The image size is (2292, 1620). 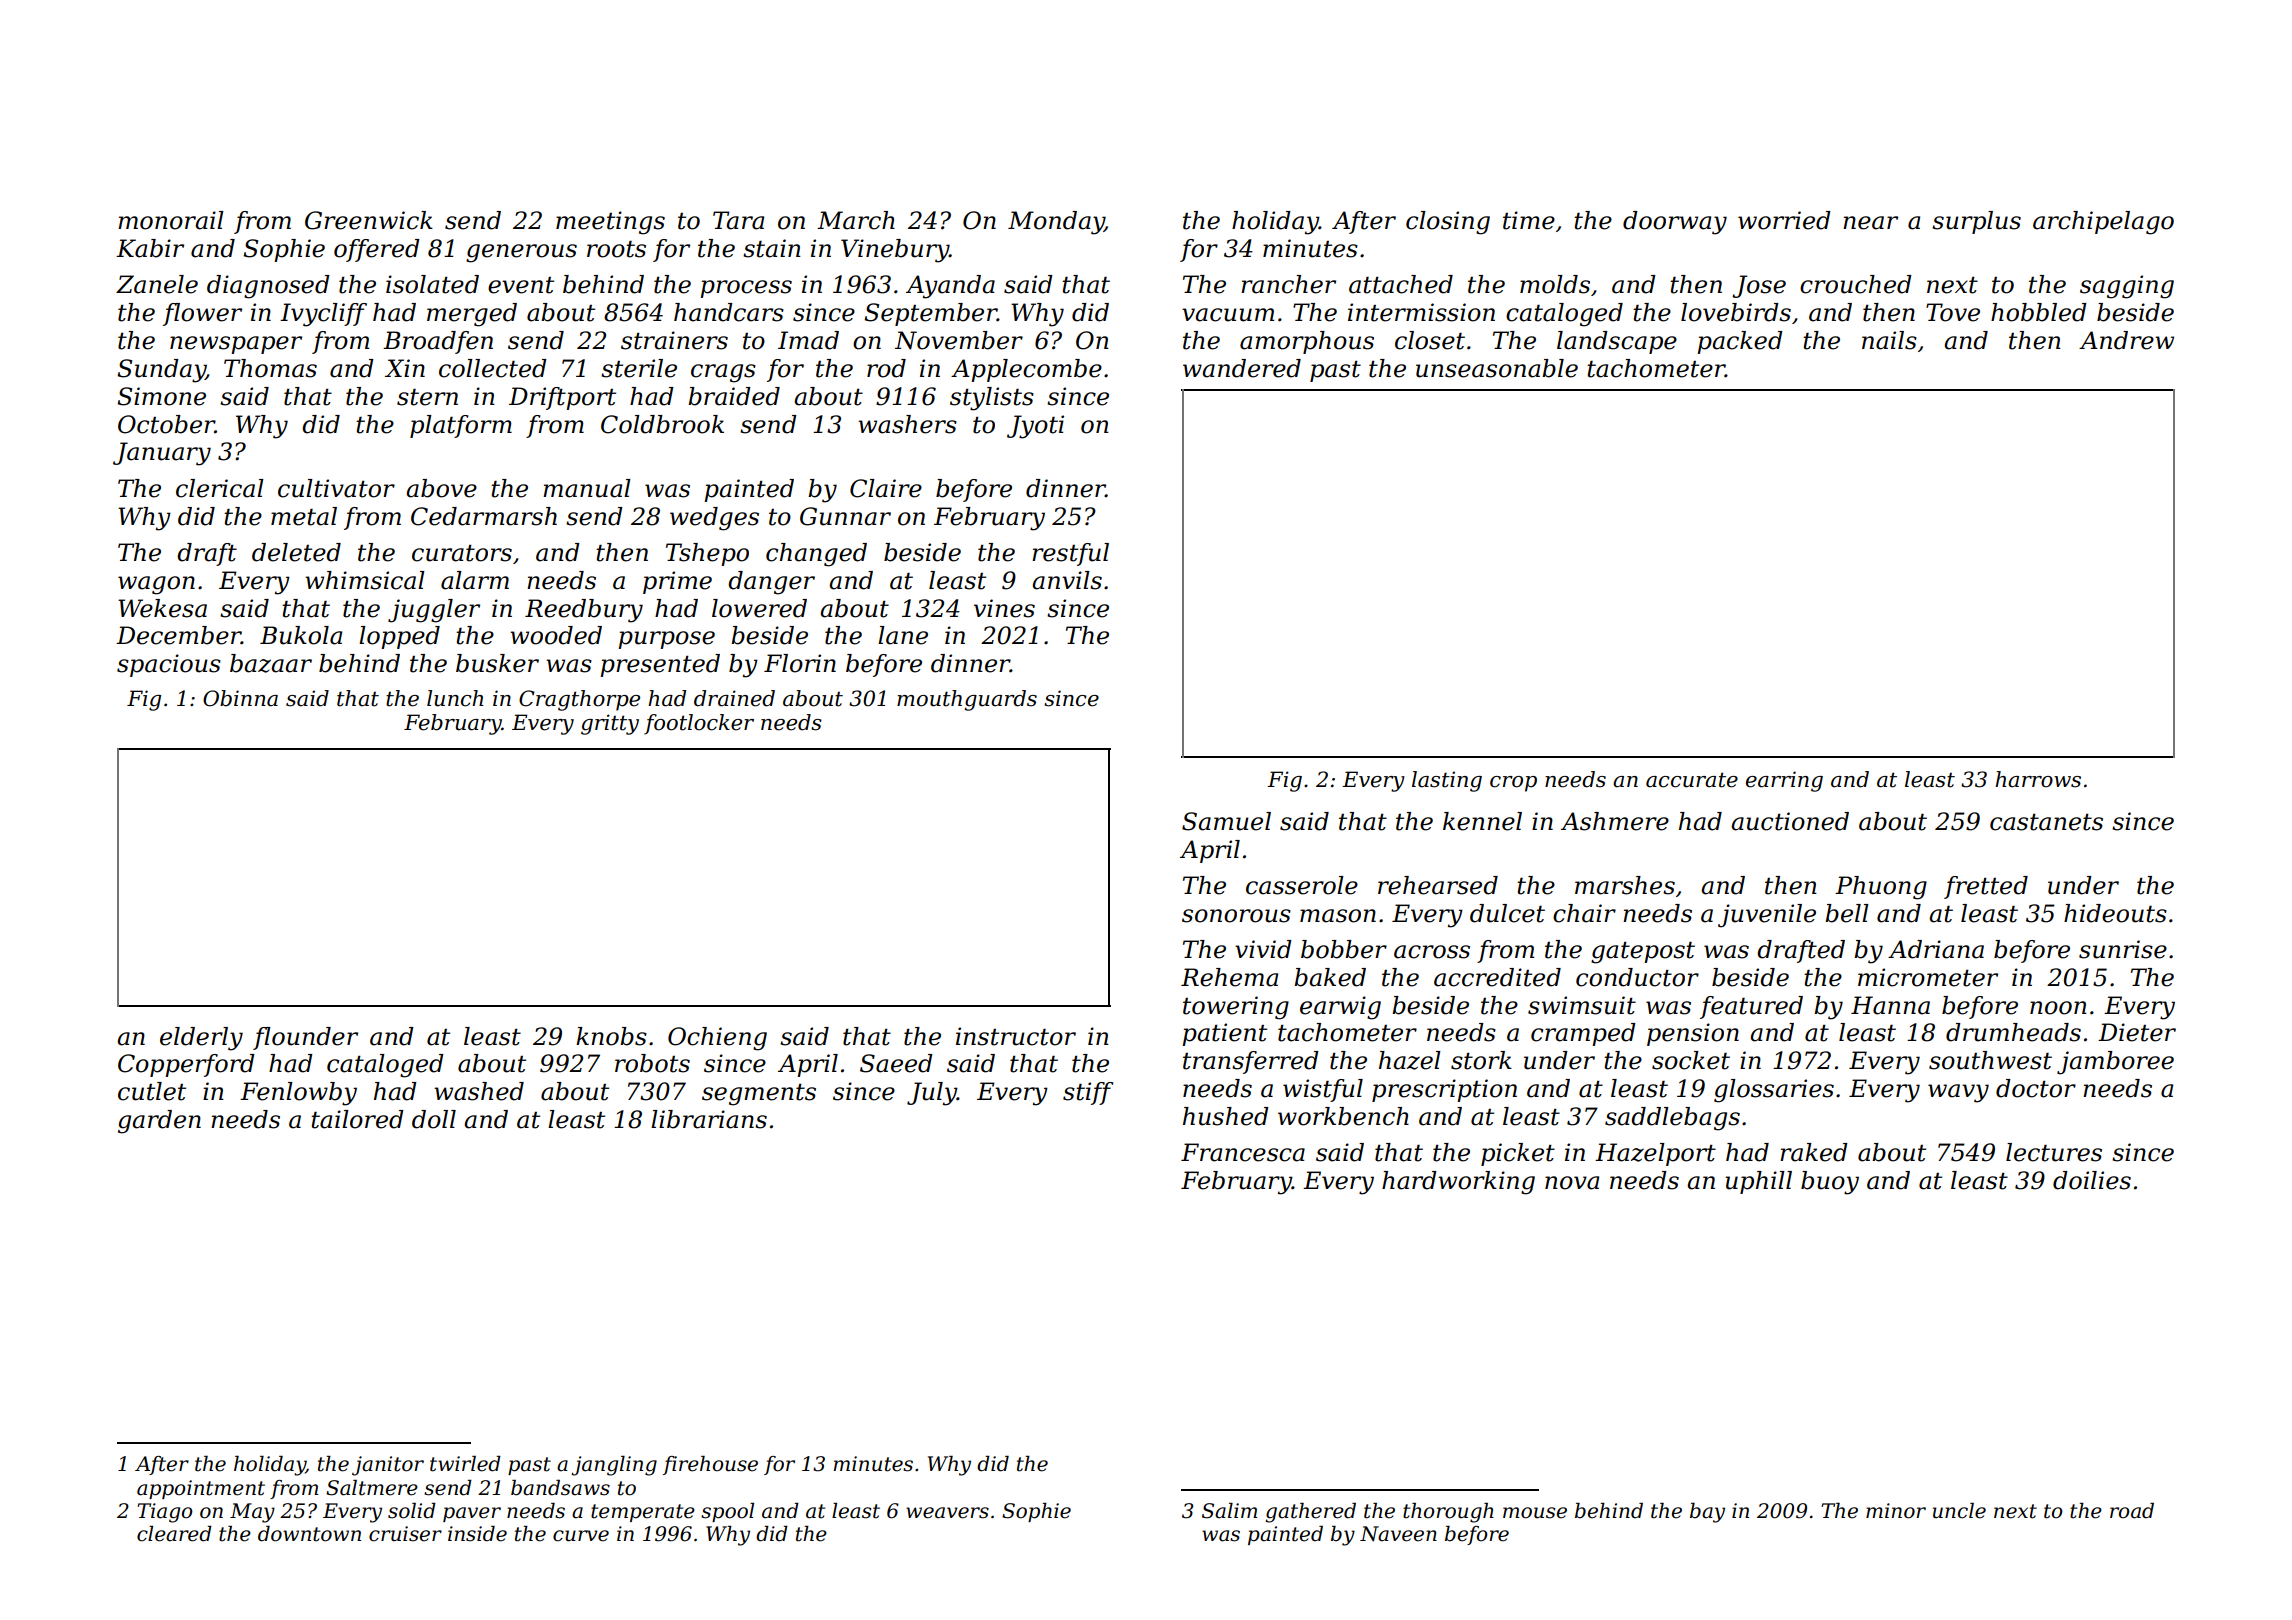 I want to click on cultivator, so click(x=336, y=488).
